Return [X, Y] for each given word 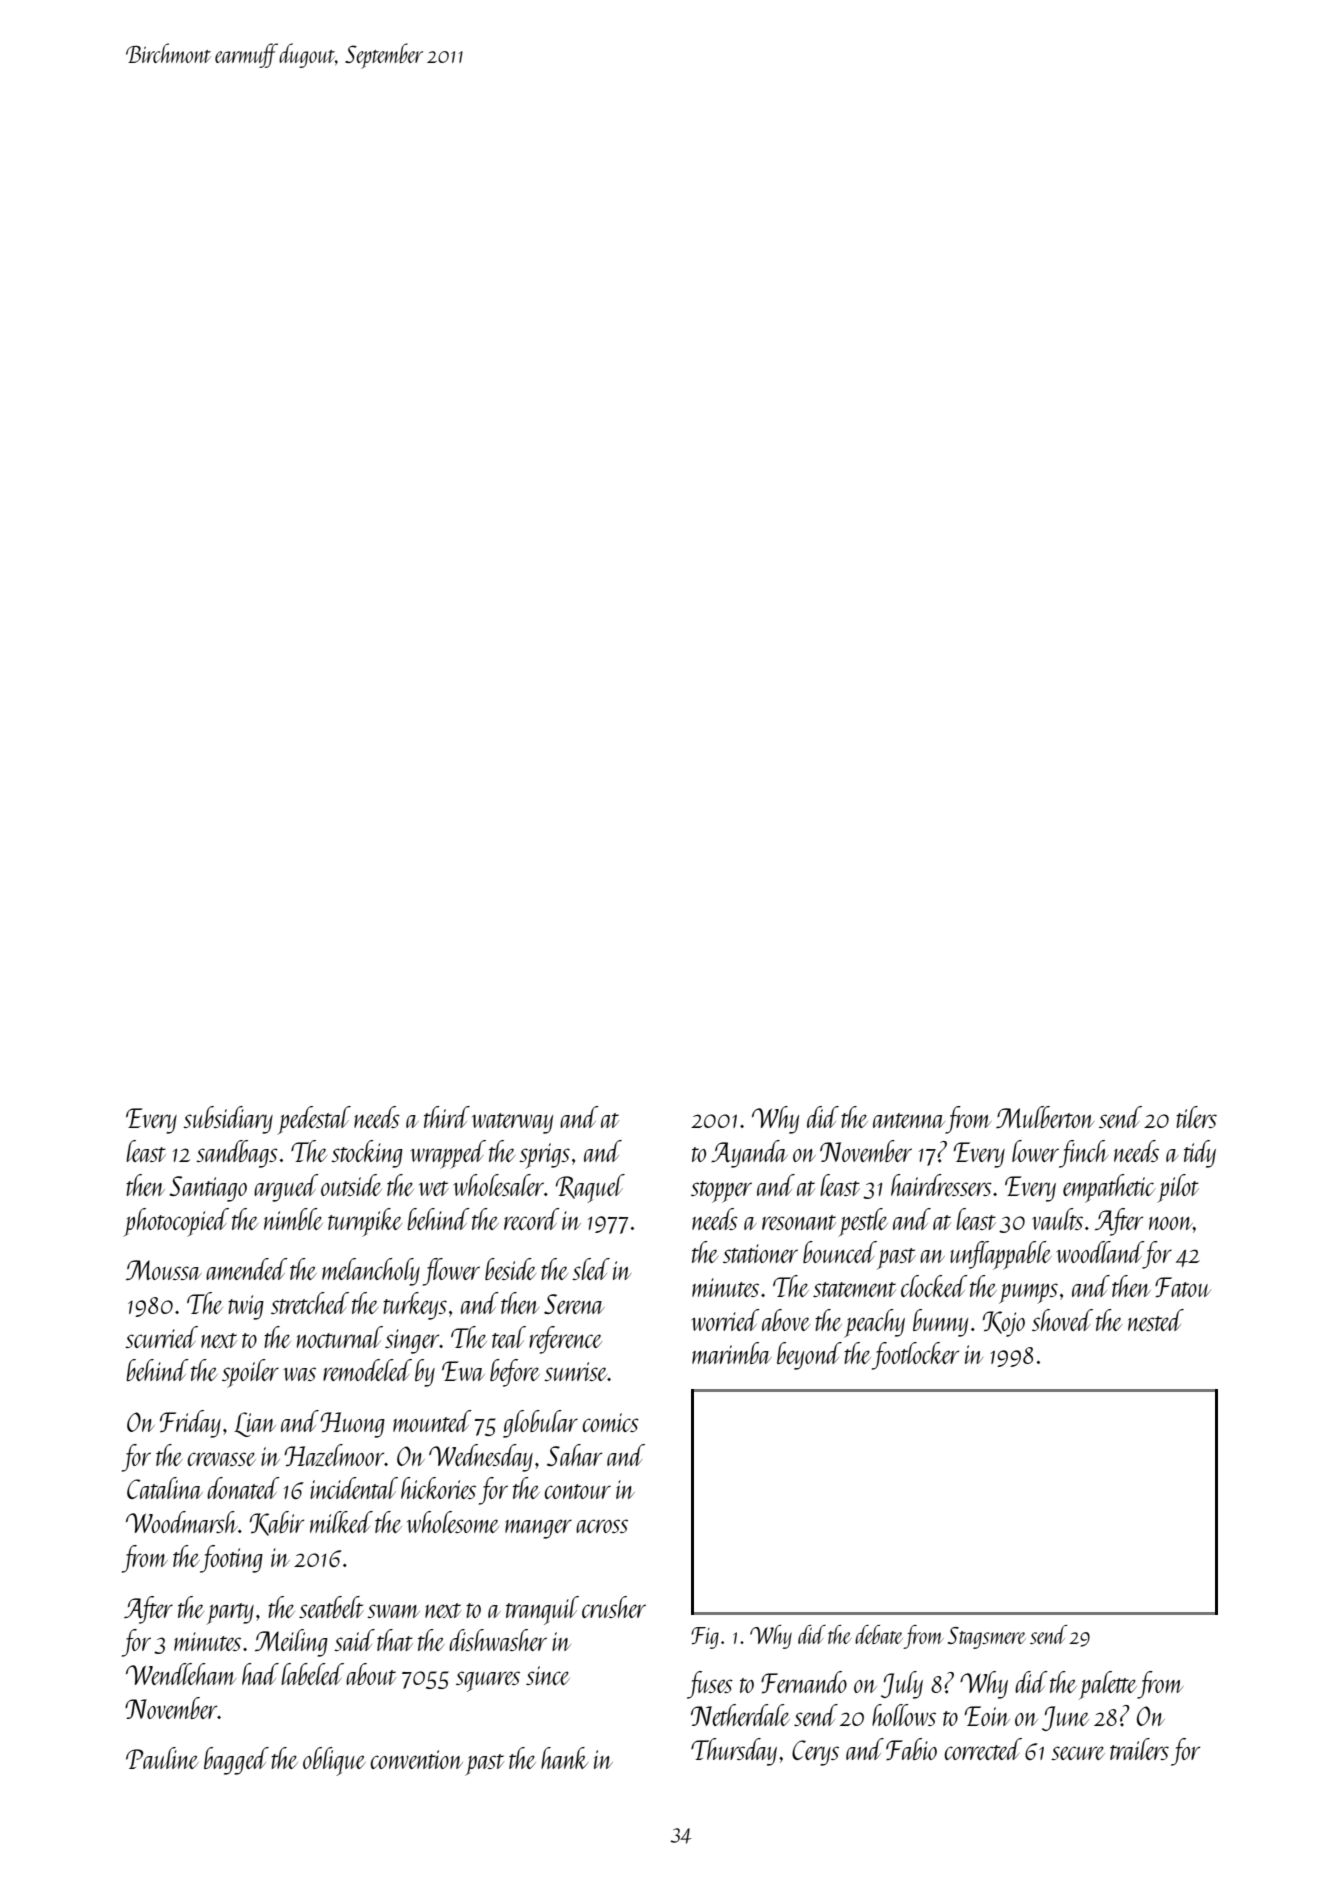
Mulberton [1045, 1117]
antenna [909, 1120]
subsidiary [228, 1120]
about [371, 1674]
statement [854, 1289]
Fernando [804, 1682]
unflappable [1001, 1255]
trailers [1139, 1749]
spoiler [250, 1373]
